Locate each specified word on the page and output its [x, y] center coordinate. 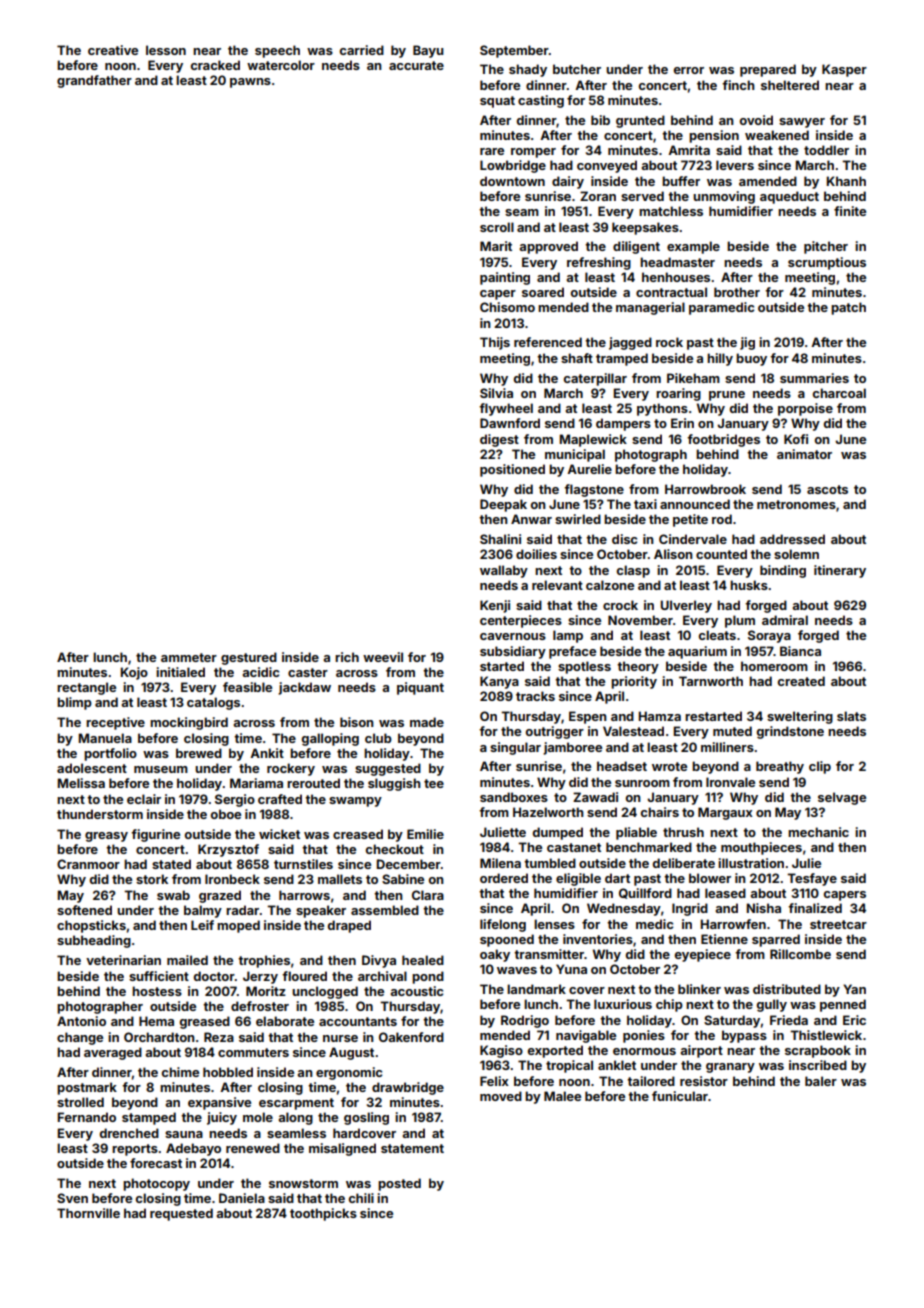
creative [113, 50]
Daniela [242, 1198]
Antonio [81, 1021]
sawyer [802, 123]
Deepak [503, 505]
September [514, 51]
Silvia [496, 393]
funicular [680, 1096]
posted [399, 1184]
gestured [249, 658]
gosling [366, 1118]
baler [821, 1081]
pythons [662, 409]
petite [690, 520]
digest [499, 440]
